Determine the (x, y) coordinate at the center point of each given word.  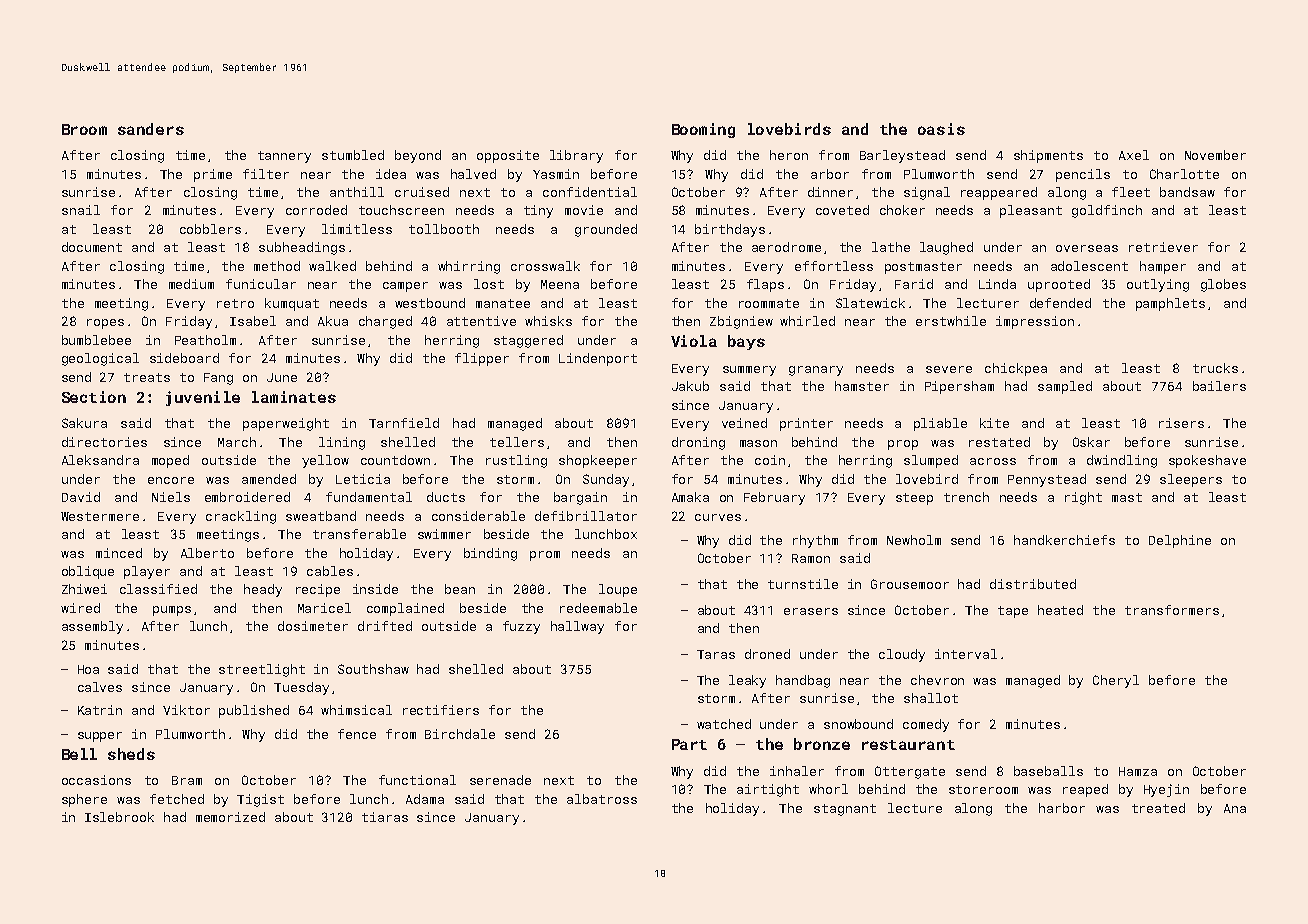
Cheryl (1116, 681)
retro (235, 303)
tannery (284, 157)
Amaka (690, 497)
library (576, 156)
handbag (803, 681)
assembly (92, 627)
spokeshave (1207, 461)
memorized (230, 817)
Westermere (100, 516)
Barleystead (902, 156)
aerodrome (786, 247)
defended (1060, 303)
